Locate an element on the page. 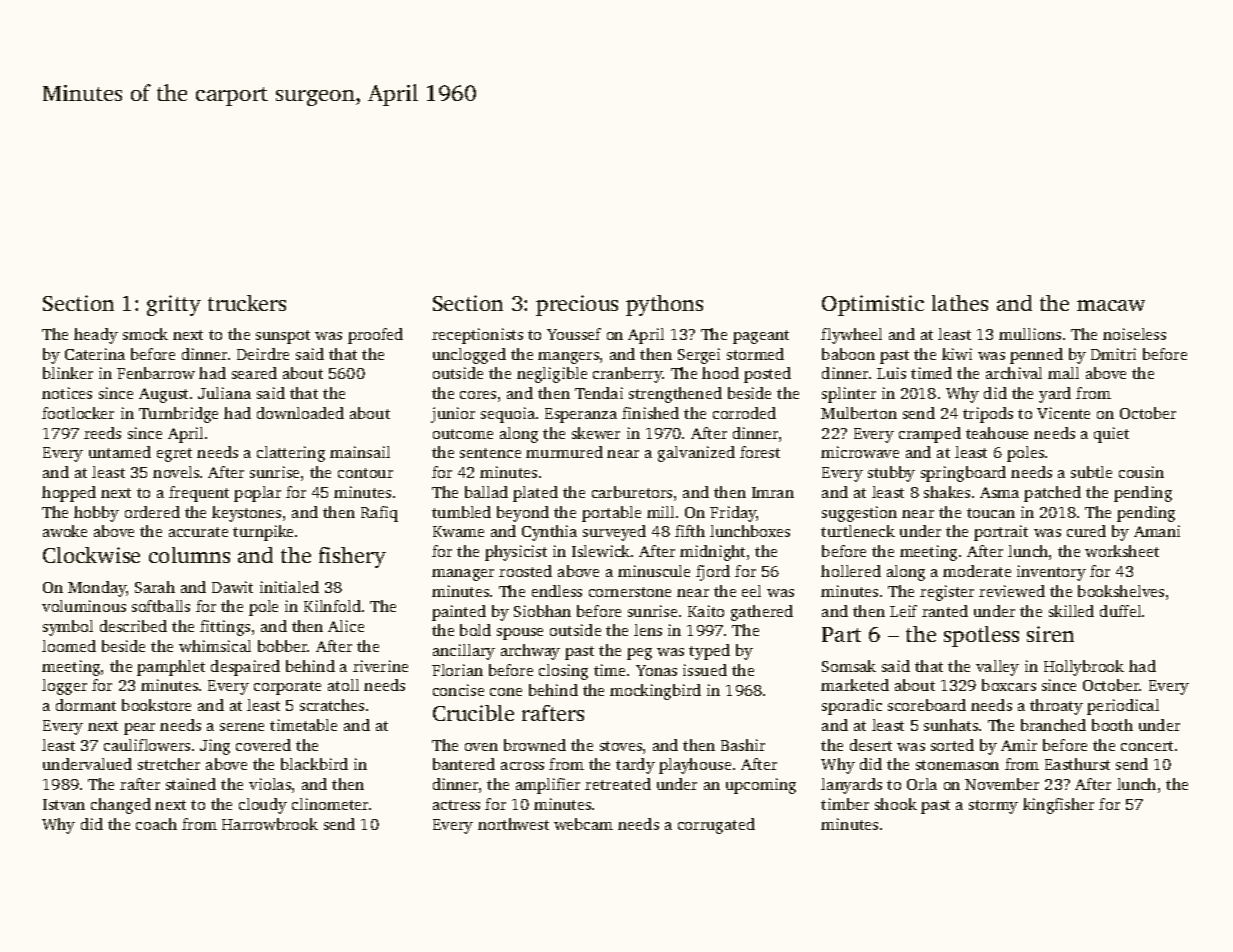 This page has width=1233, height=952. northwest is located at coordinates (513, 824).
